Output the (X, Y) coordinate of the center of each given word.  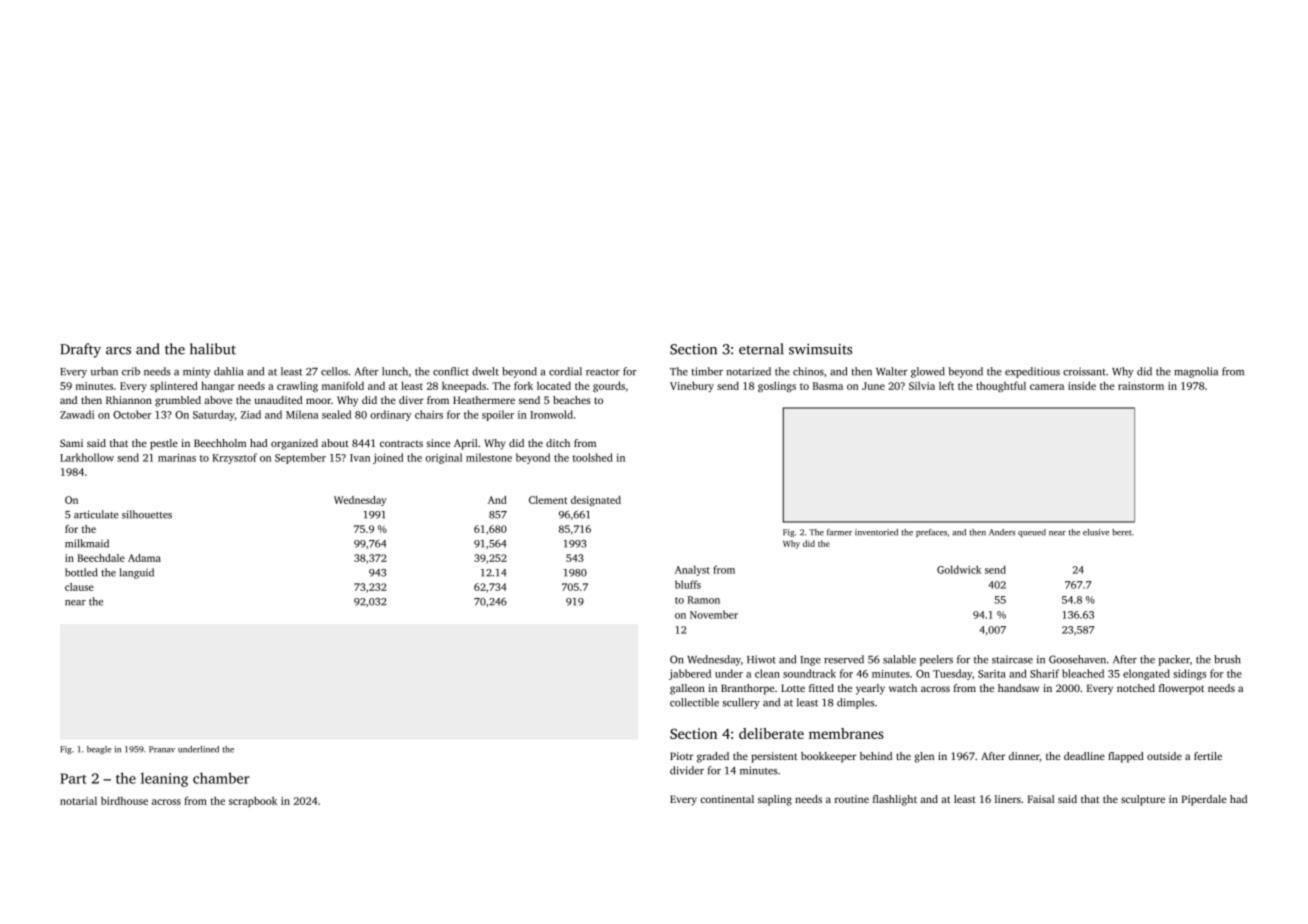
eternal (761, 349)
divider (687, 770)
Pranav (162, 749)
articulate (96, 514)
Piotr (681, 756)
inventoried (876, 532)
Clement (548, 500)
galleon (687, 689)
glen (924, 757)
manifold (343, 386)
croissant (1084, 371)
